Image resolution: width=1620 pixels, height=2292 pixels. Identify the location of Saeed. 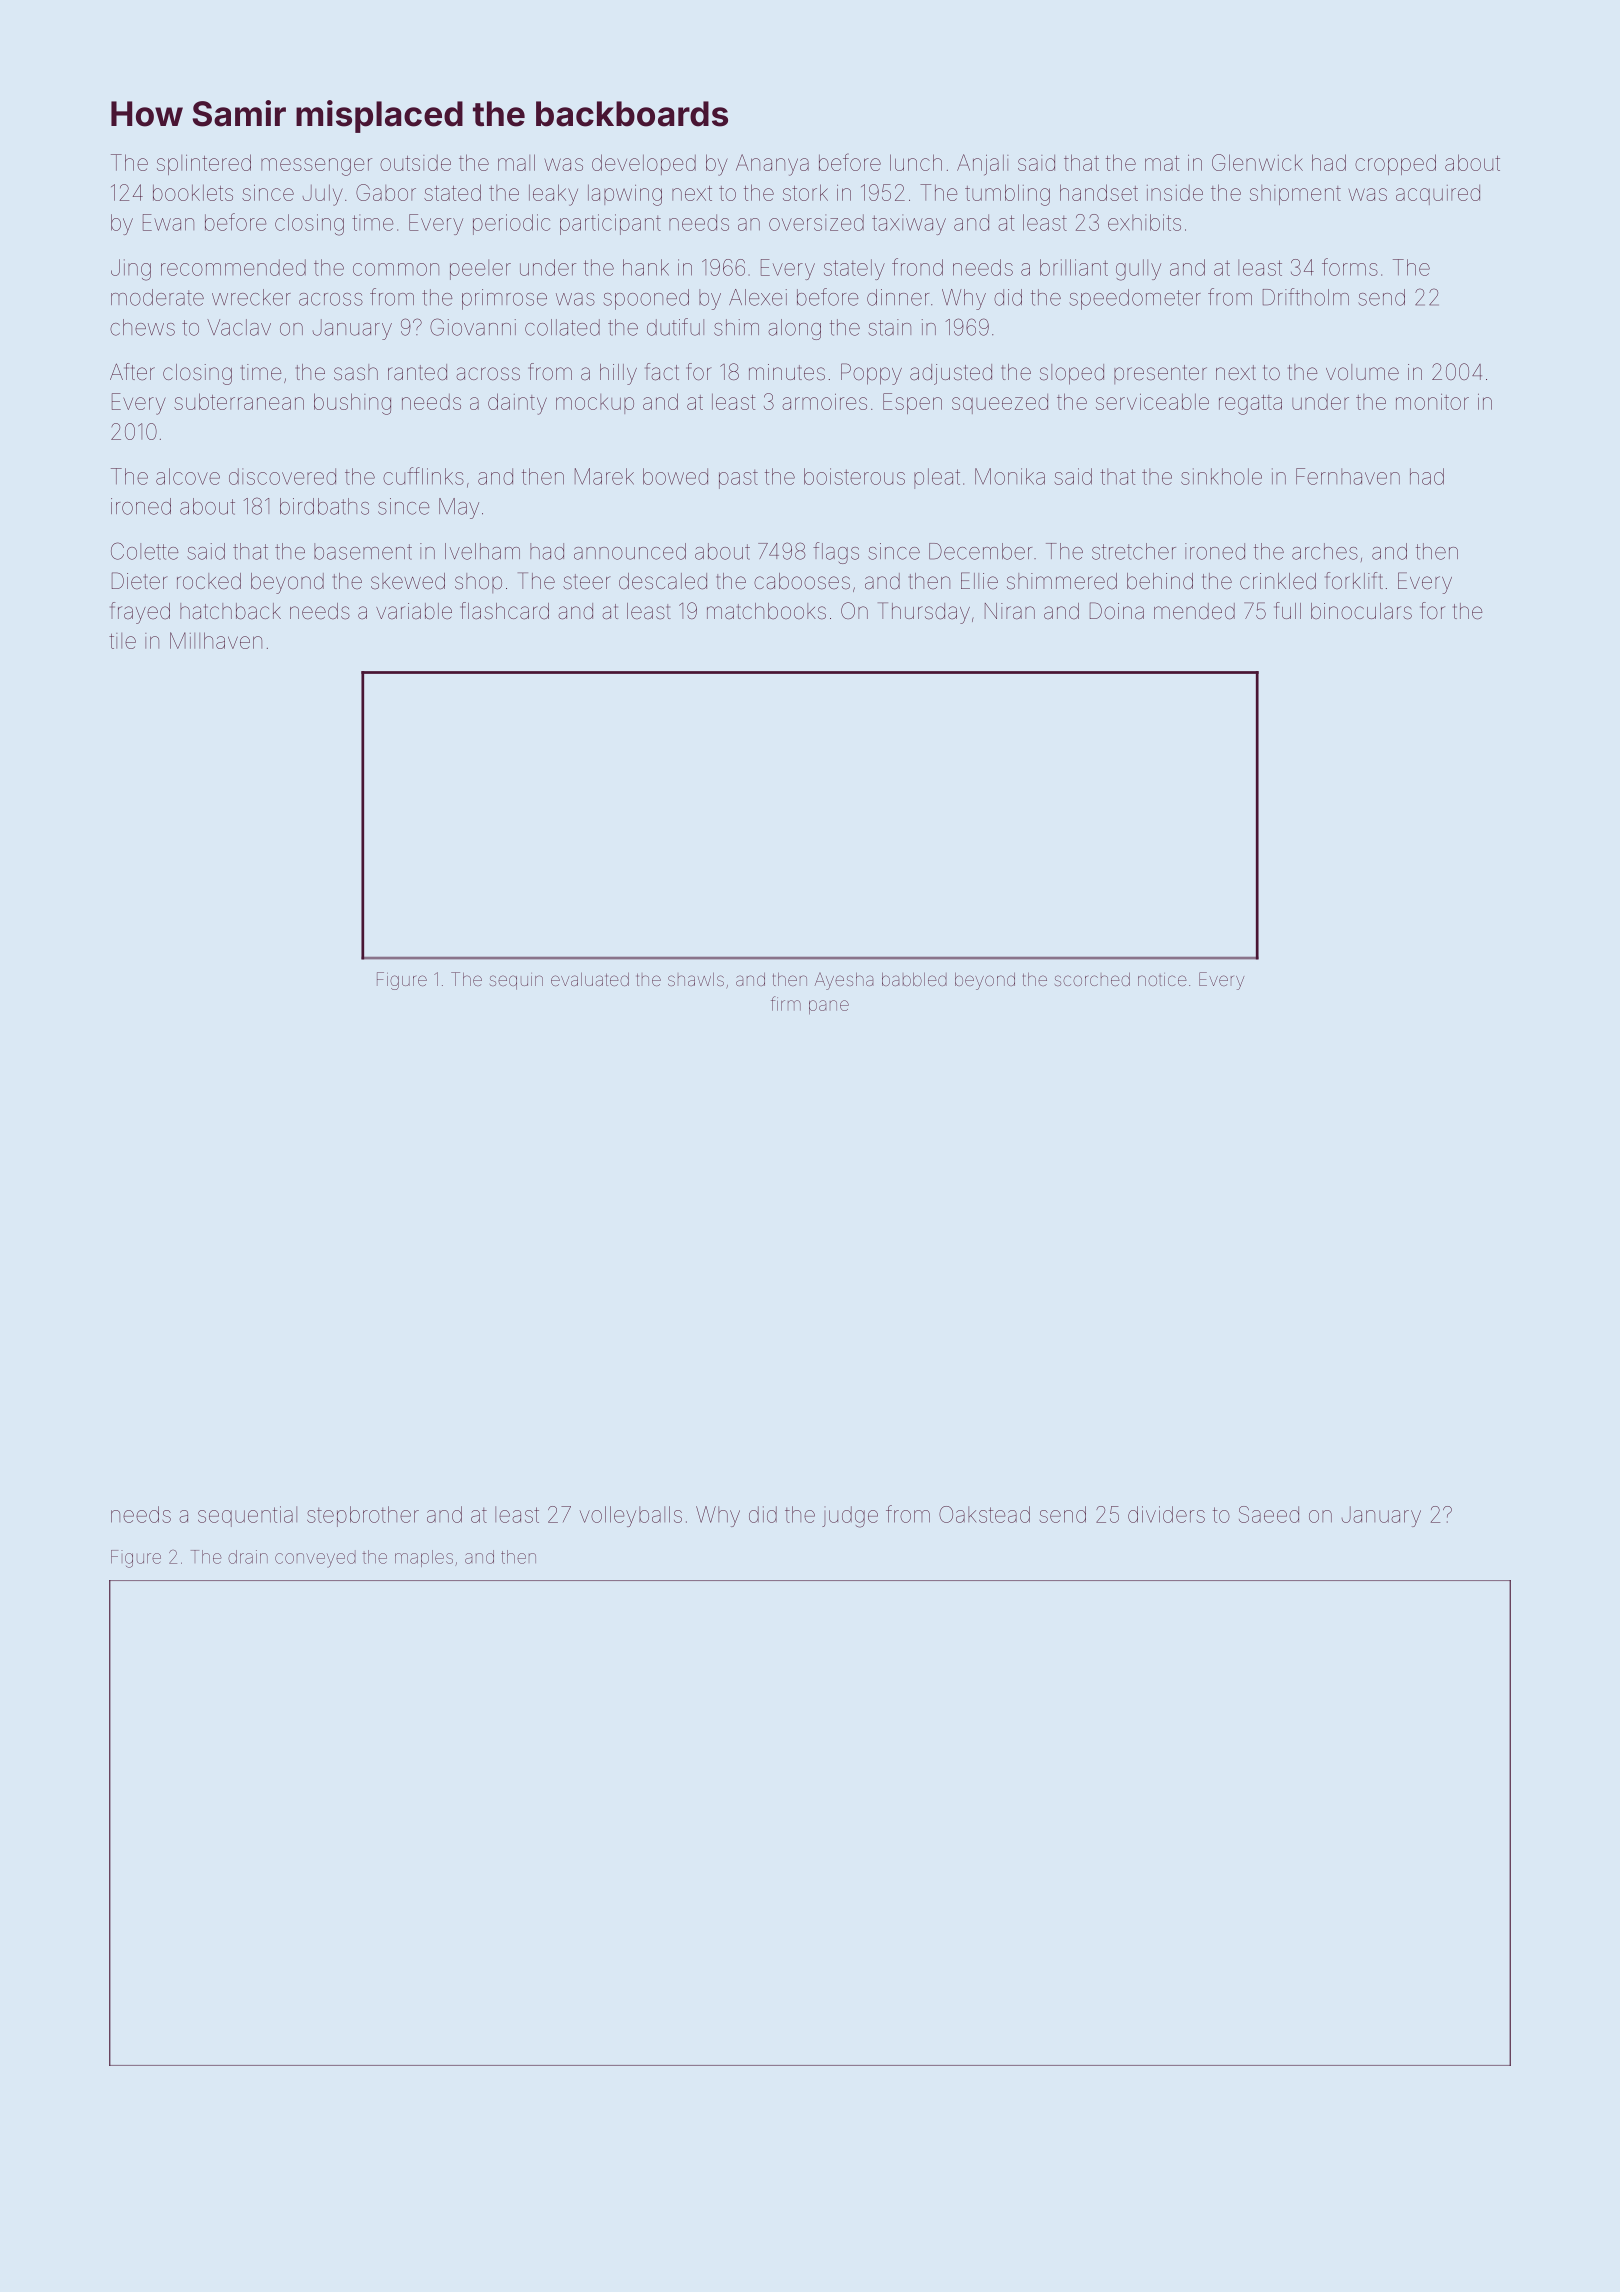
(1269, 1514).
